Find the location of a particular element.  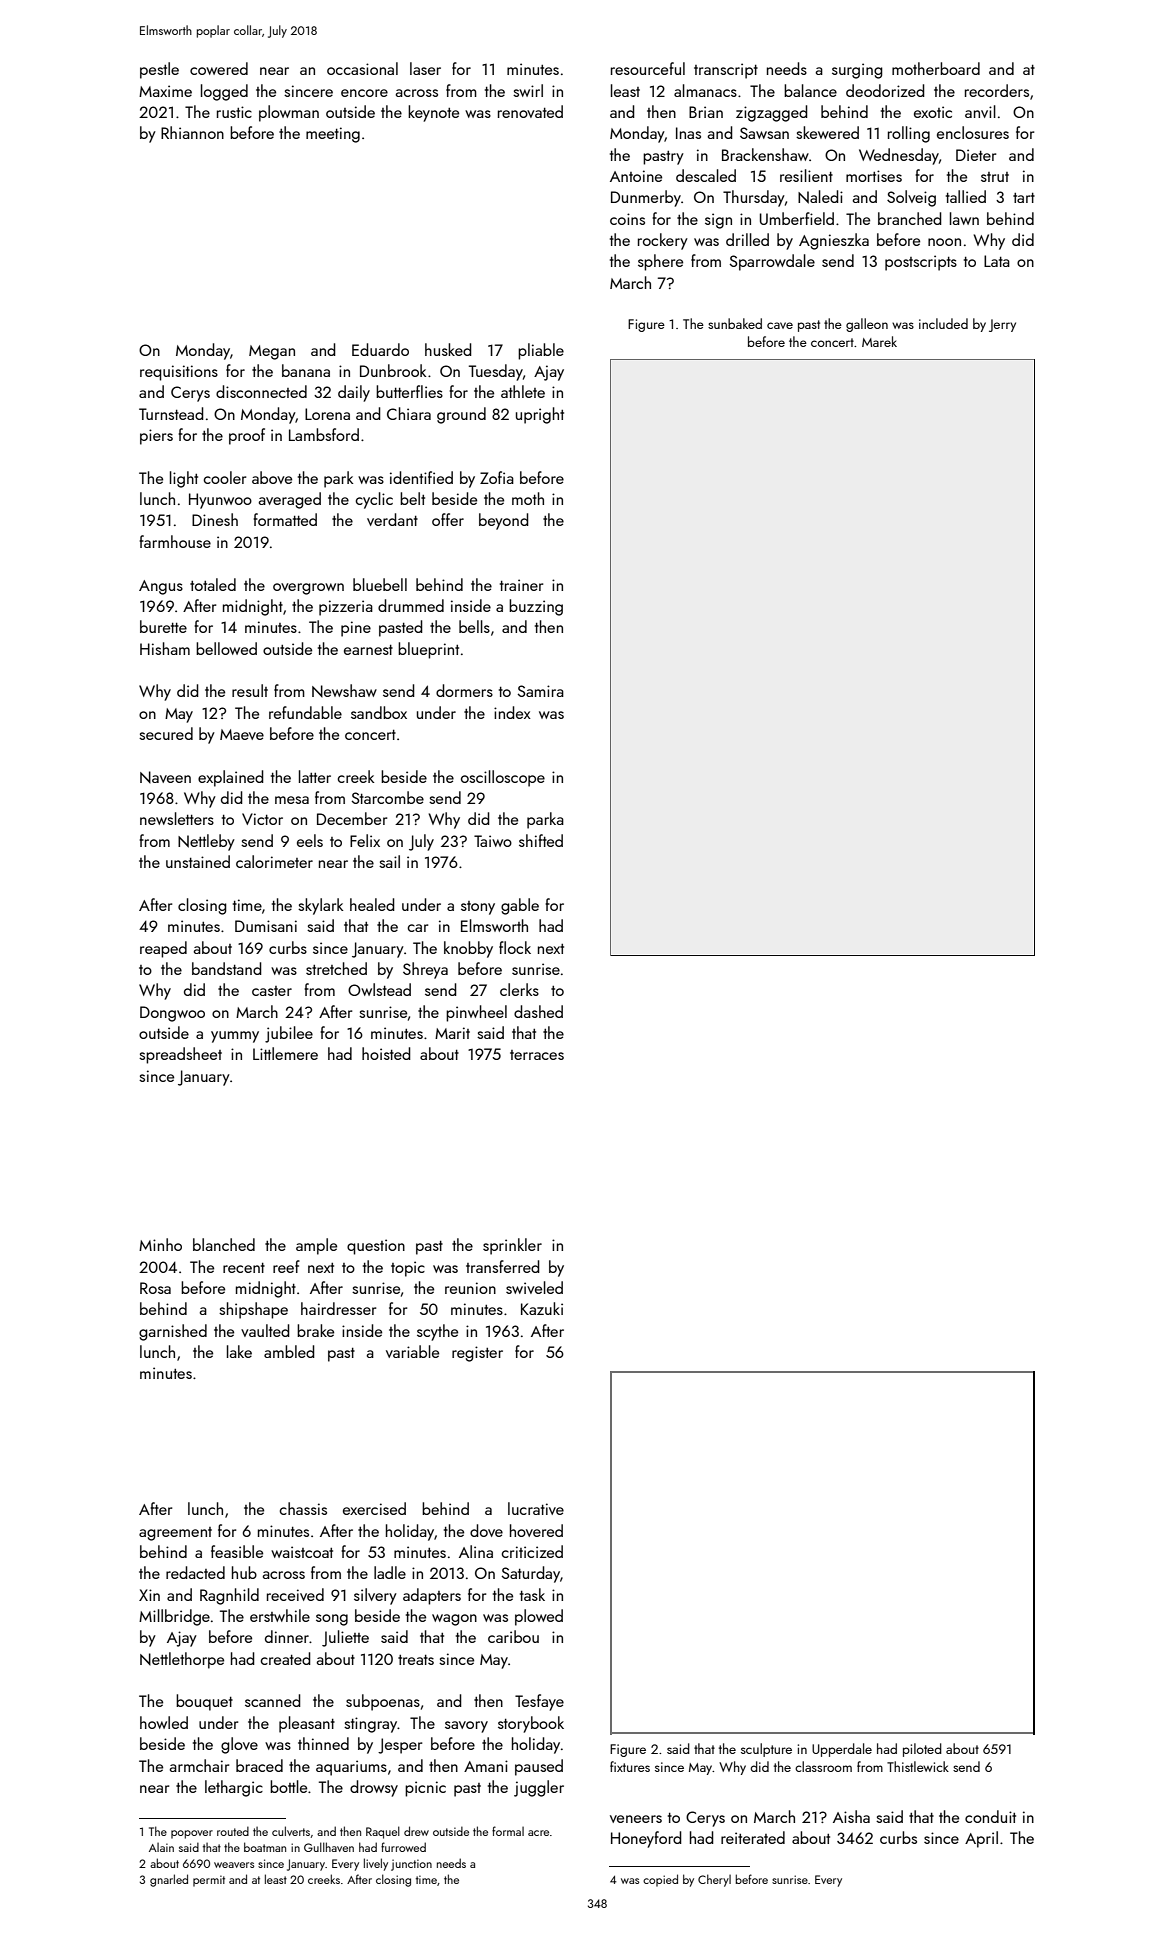

formal is located at coordinates (508, 1831).
